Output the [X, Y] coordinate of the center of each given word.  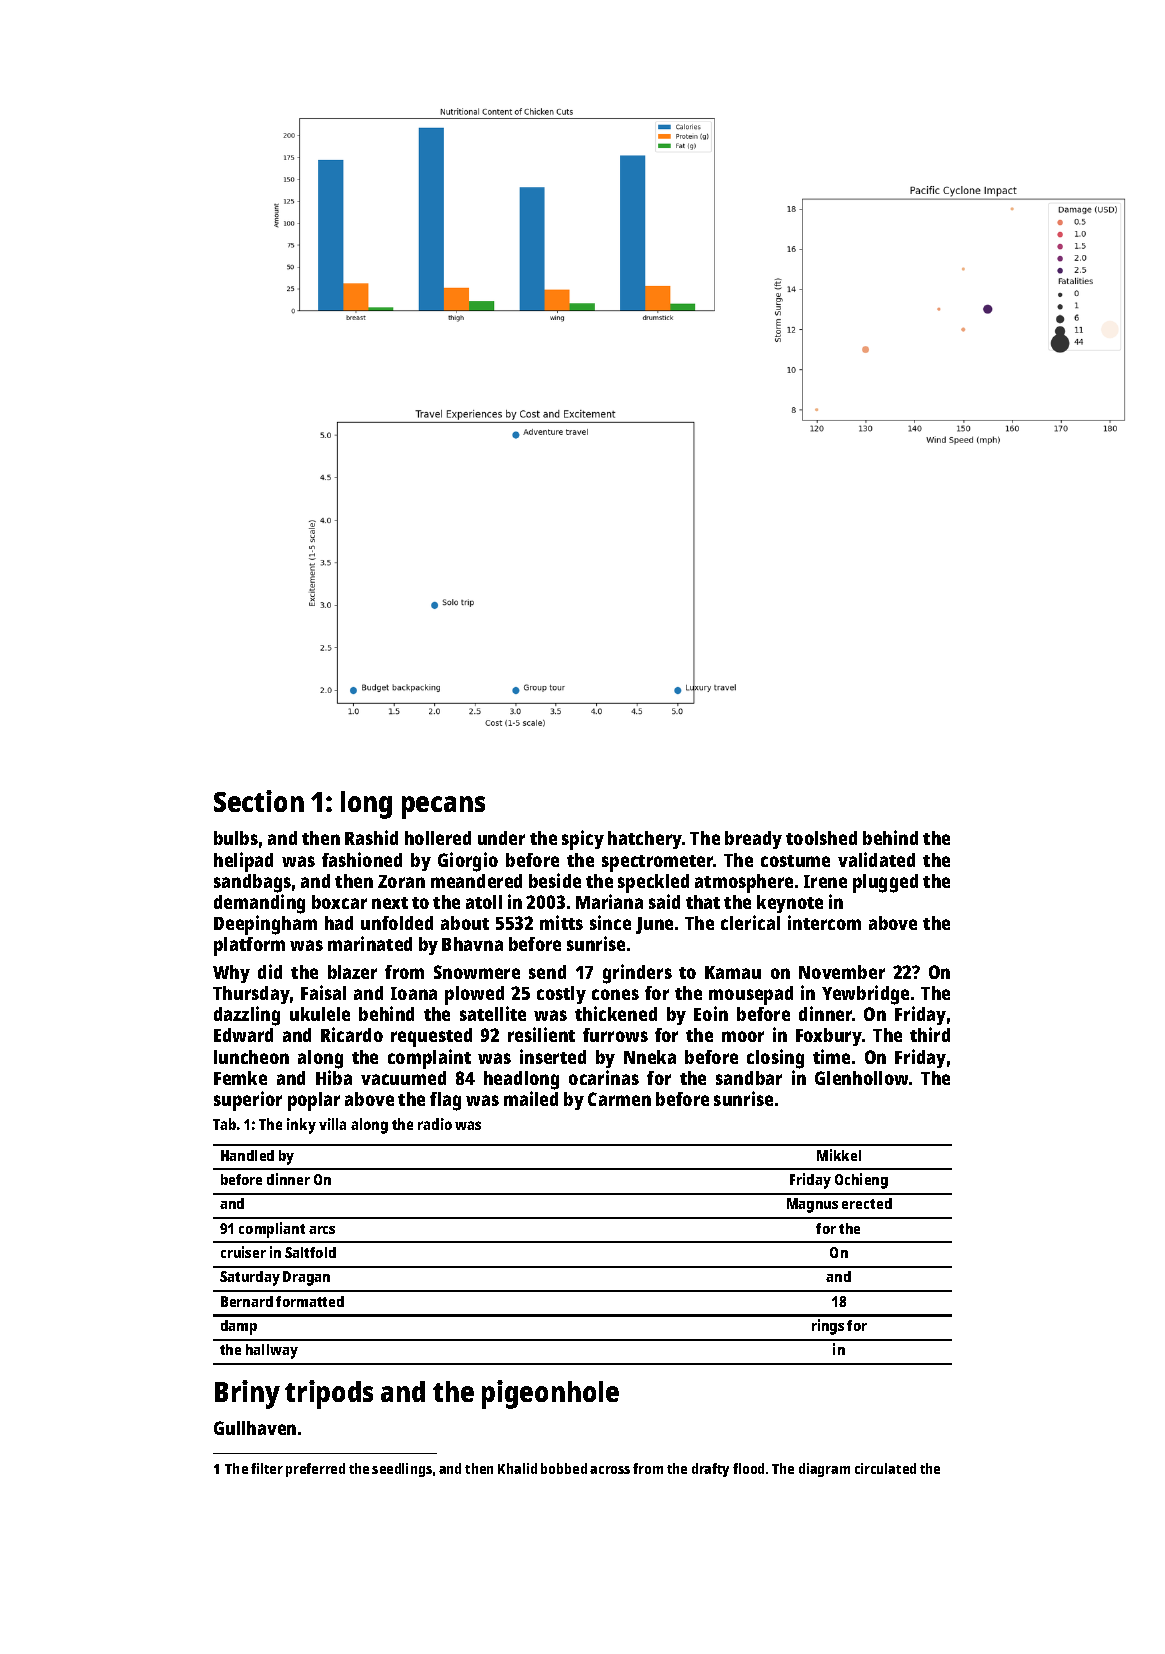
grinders [637, 974]
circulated [885, 1468]
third [930, 1034]
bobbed [564, 1468]
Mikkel [839, 1155]
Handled [247, 1155]
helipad [243, 862]
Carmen [619, 1099]
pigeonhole [550, 1394]
